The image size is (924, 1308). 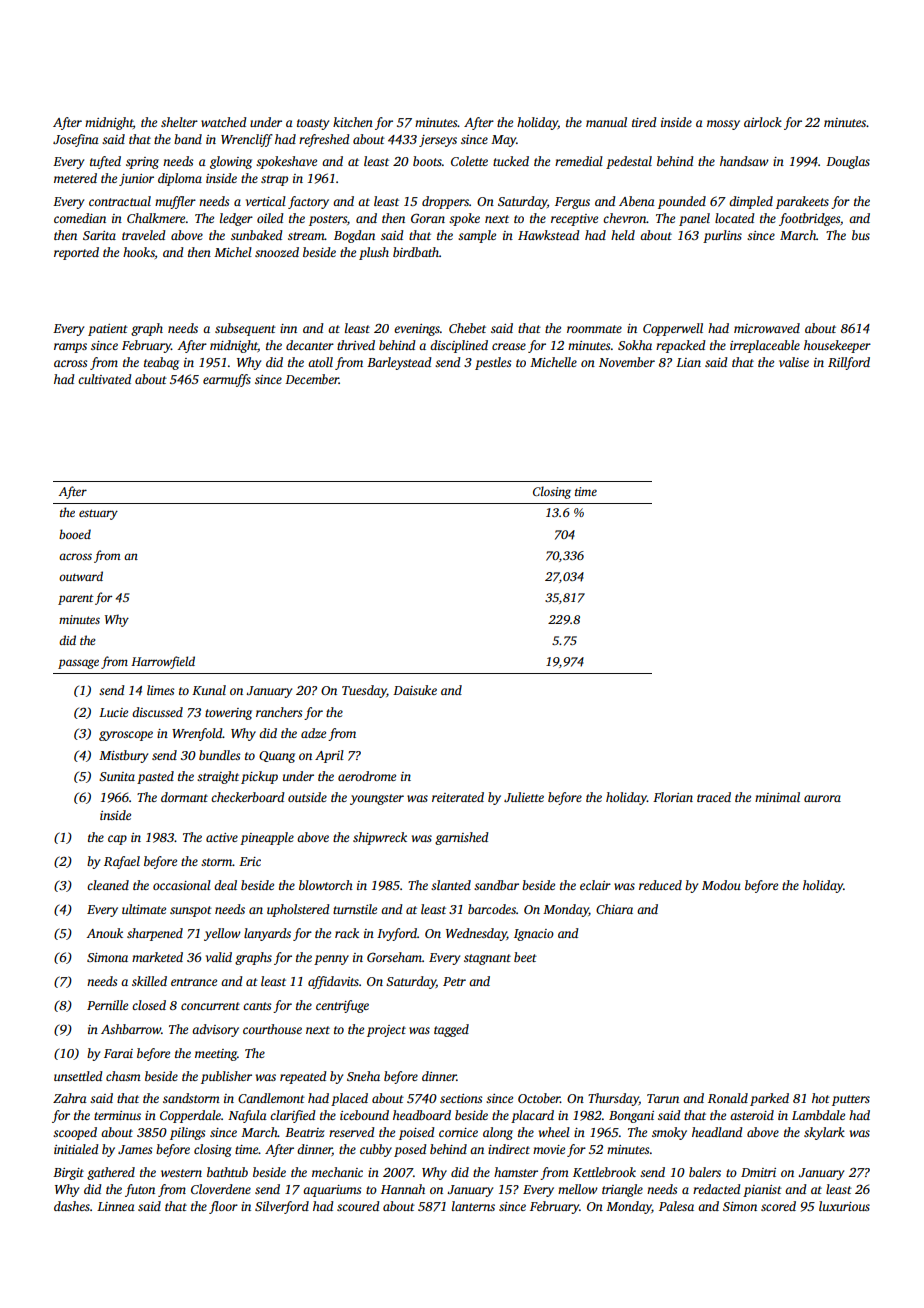 I want to click on scoured, so click(x=358, y=1206).
